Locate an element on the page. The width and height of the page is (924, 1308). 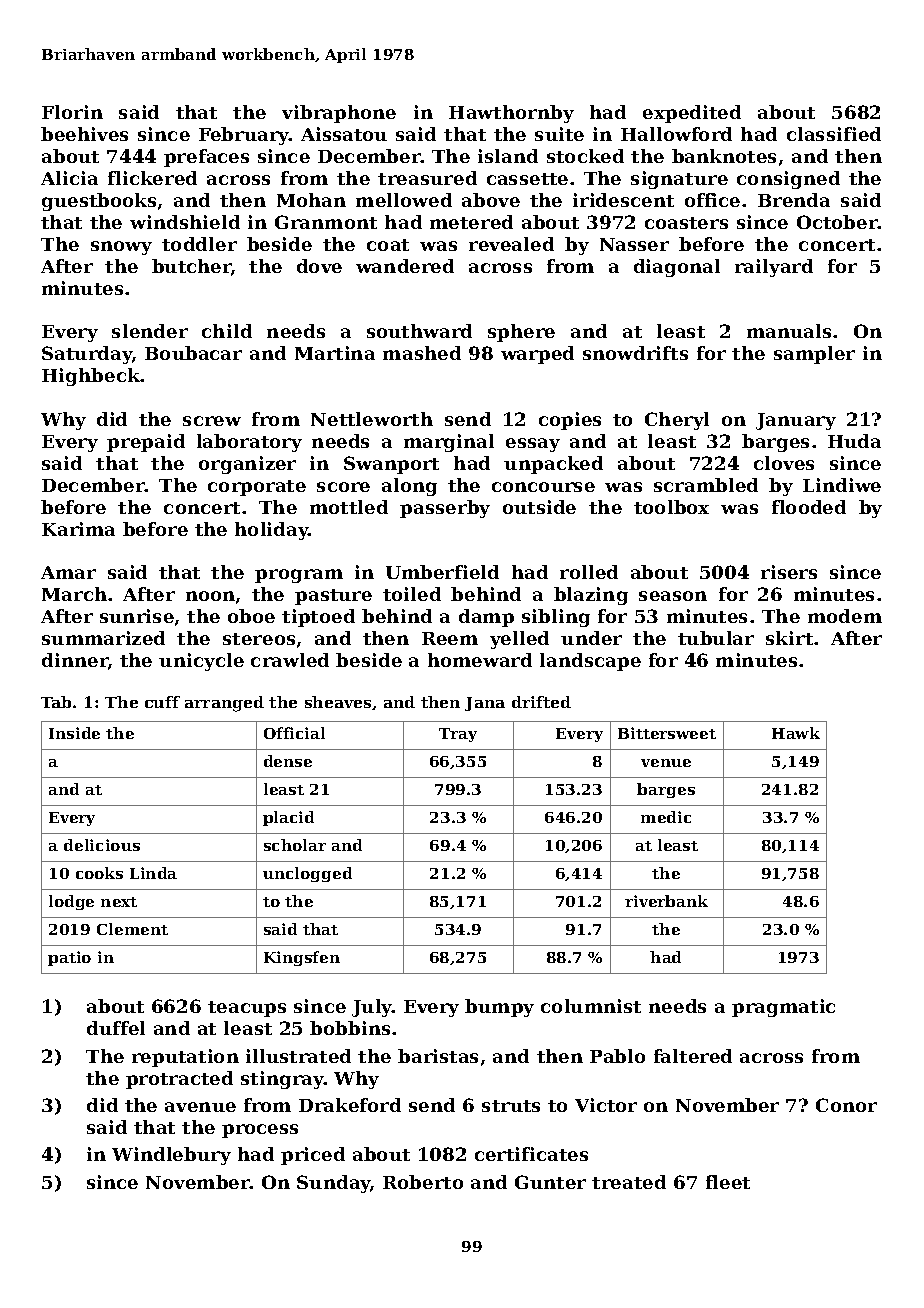
classified is located at coordinates (834, 134).
